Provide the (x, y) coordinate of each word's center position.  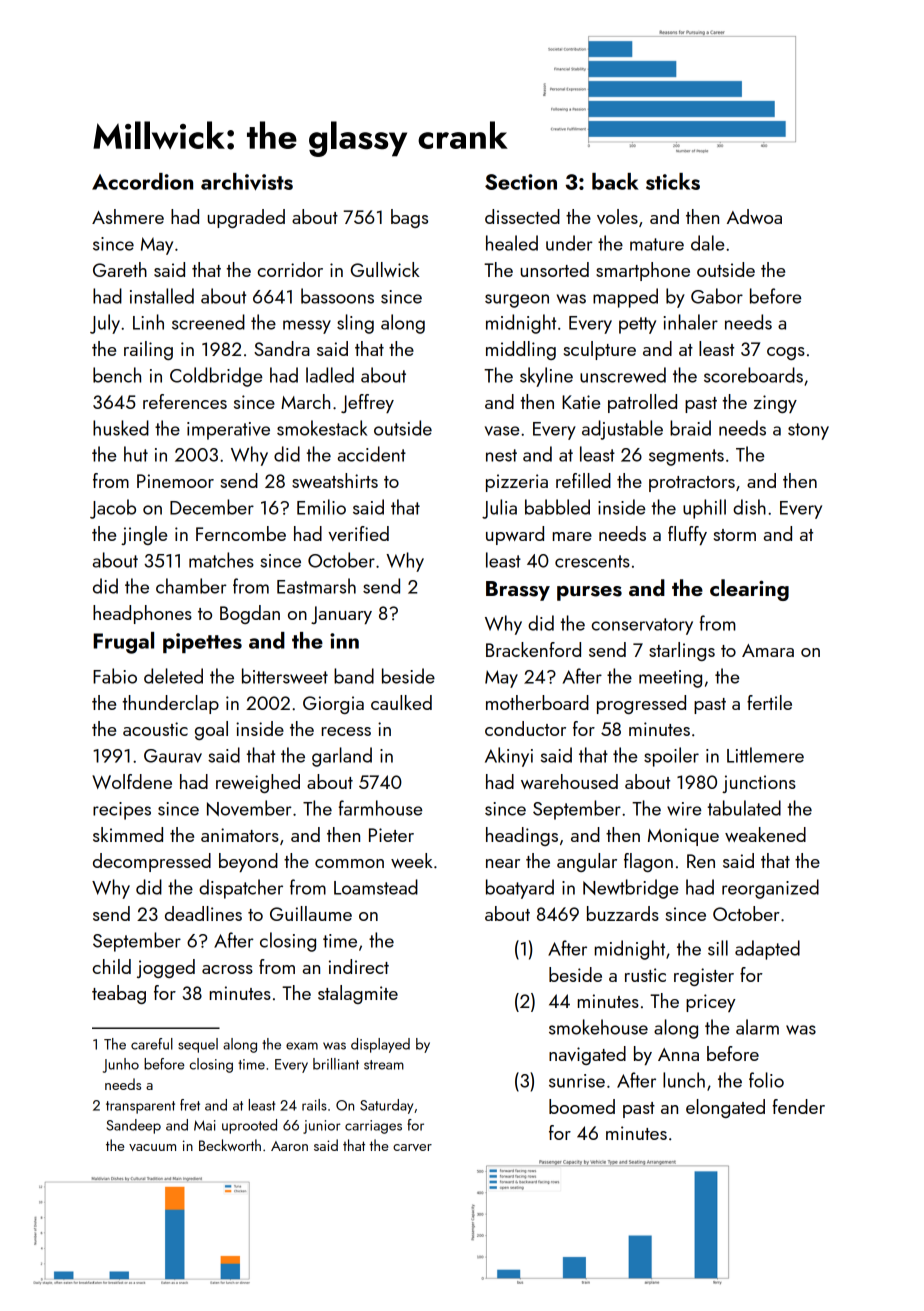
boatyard (520, 889)
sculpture (600, 350)
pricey (711, 1003)
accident (372, 454)
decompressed (152, 862)
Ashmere (128, 216)
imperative (228, 431)
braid (690, 428)
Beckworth (230, 1145)
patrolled (642, 403)
